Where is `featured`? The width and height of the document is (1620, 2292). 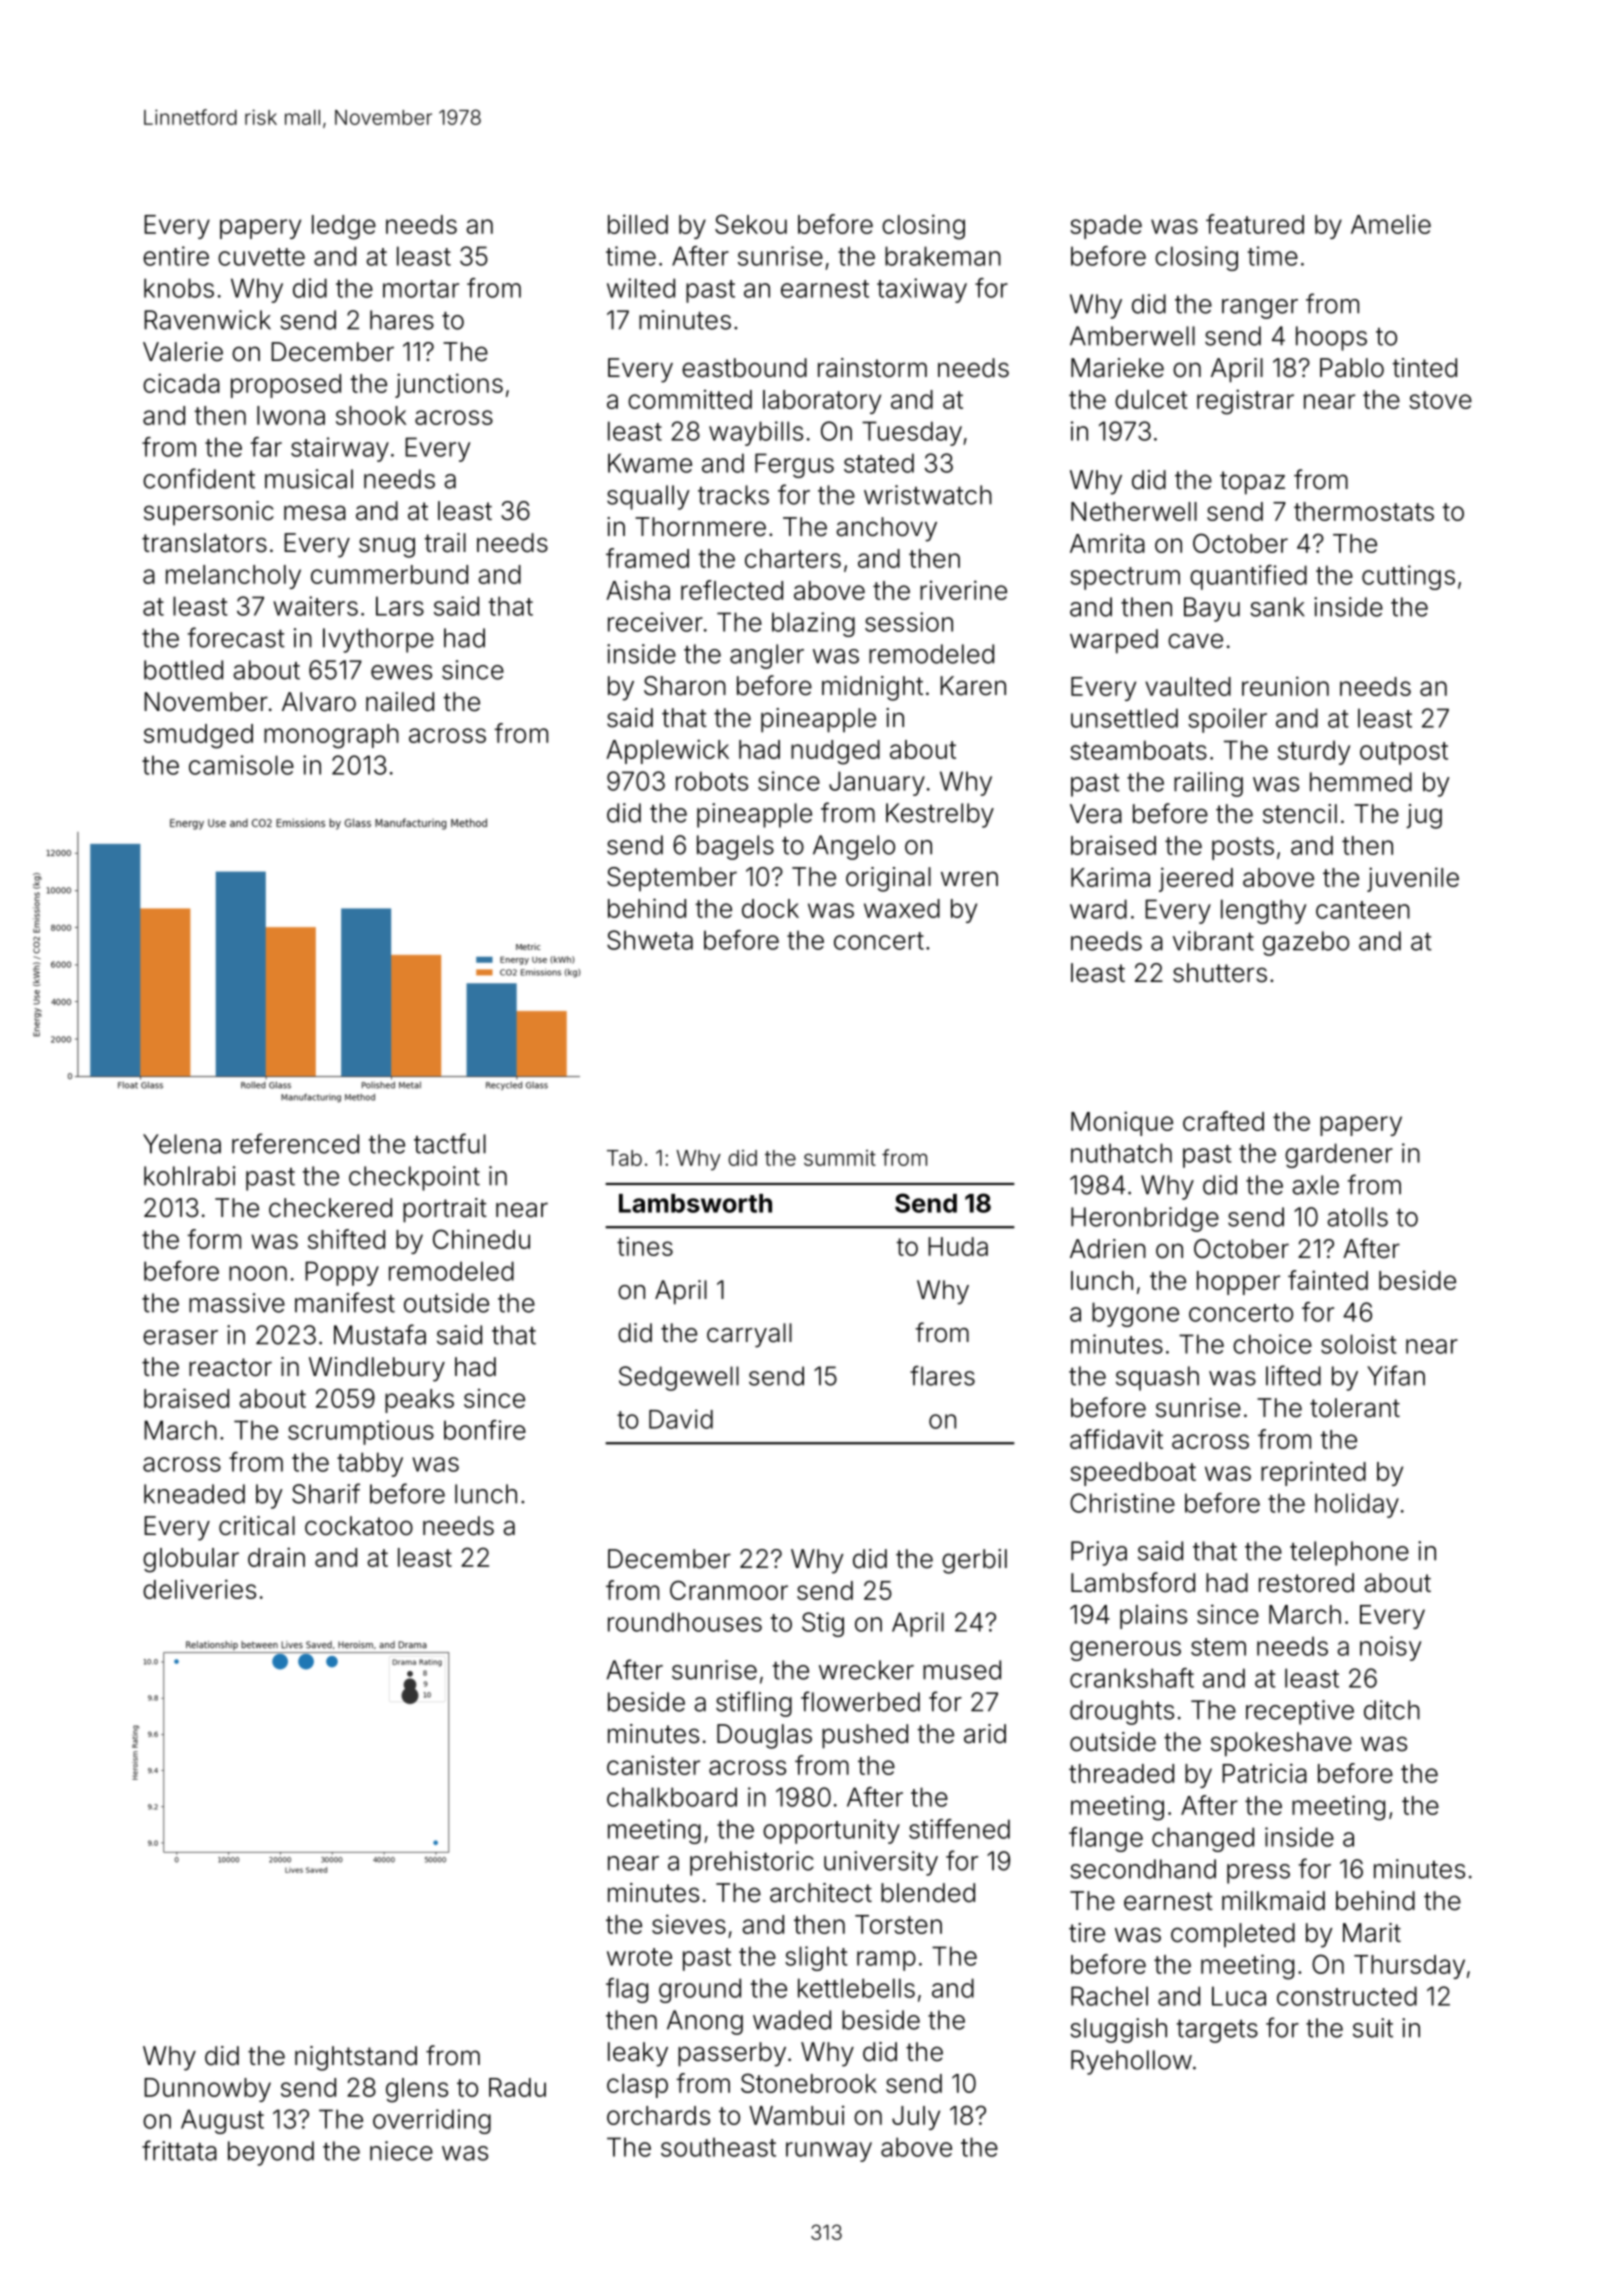
featured is located at coordinates (1255, 224).
